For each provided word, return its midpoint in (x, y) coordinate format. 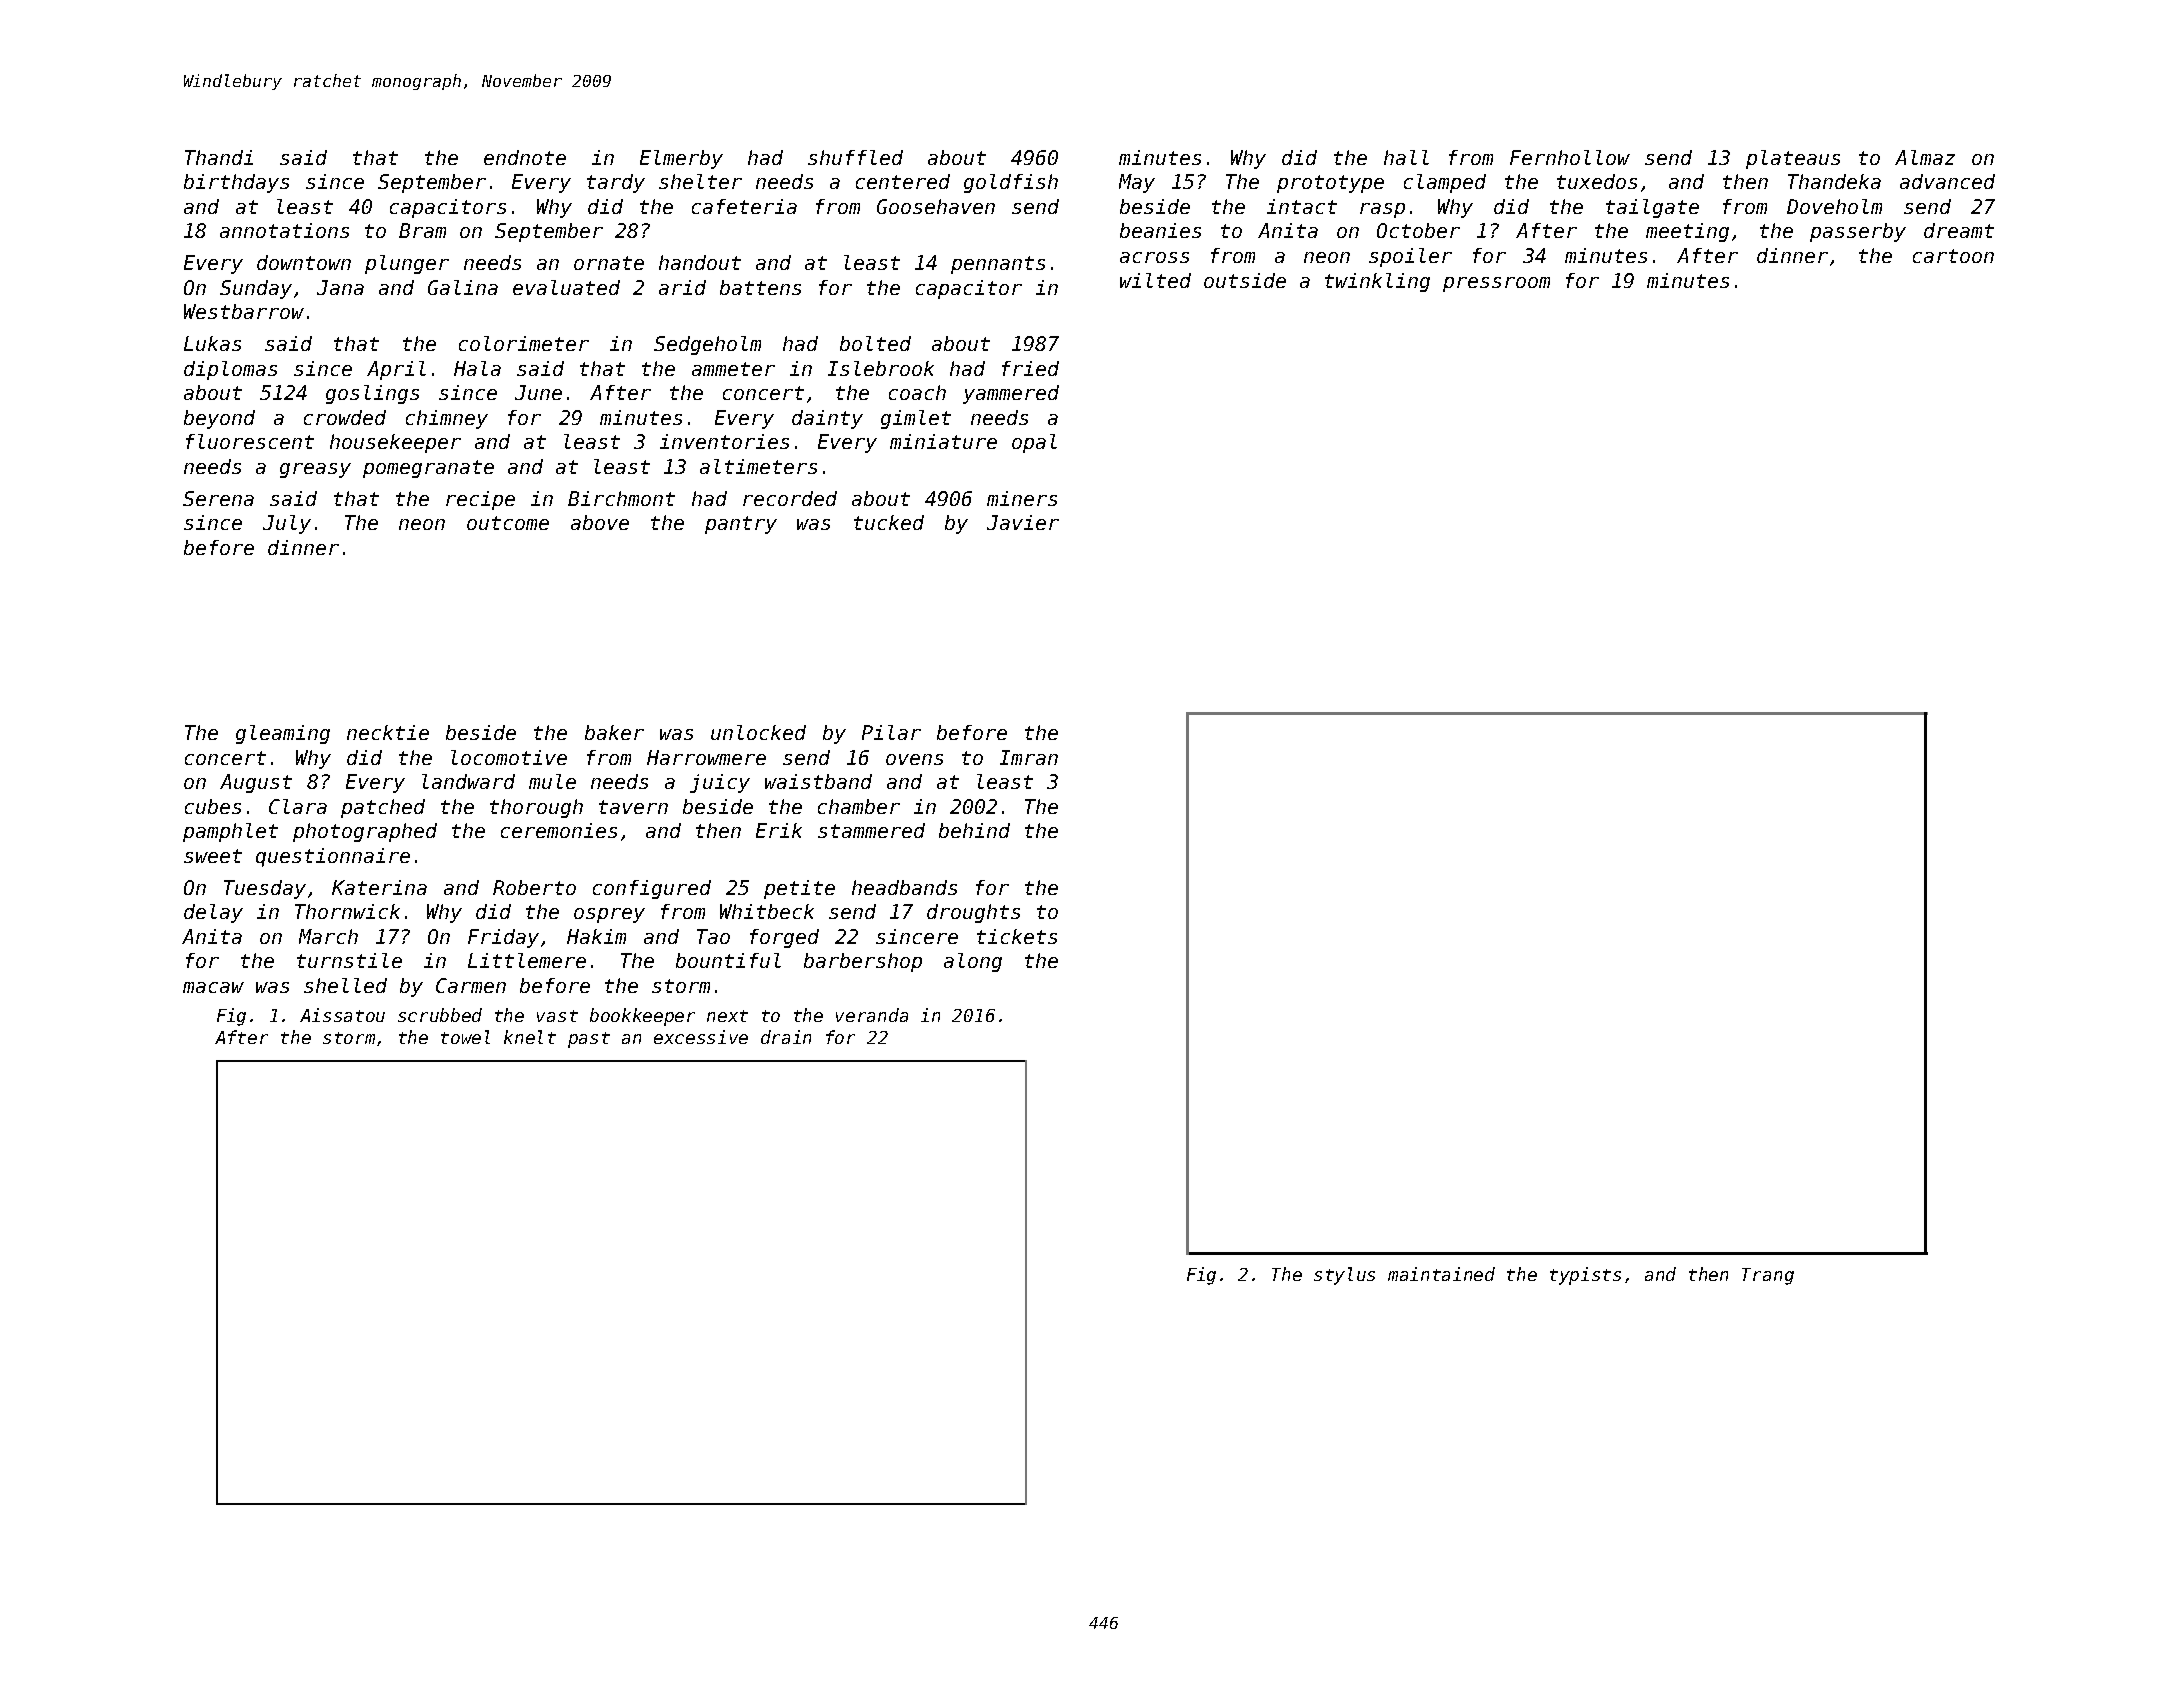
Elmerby (681, 159)
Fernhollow (1570, 157)
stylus (1344, 1276)
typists (1585, 1276)
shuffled (855, 157)
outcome (508, 523)
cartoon (1953, 256)
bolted (875, 343)
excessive (701, 1037)
